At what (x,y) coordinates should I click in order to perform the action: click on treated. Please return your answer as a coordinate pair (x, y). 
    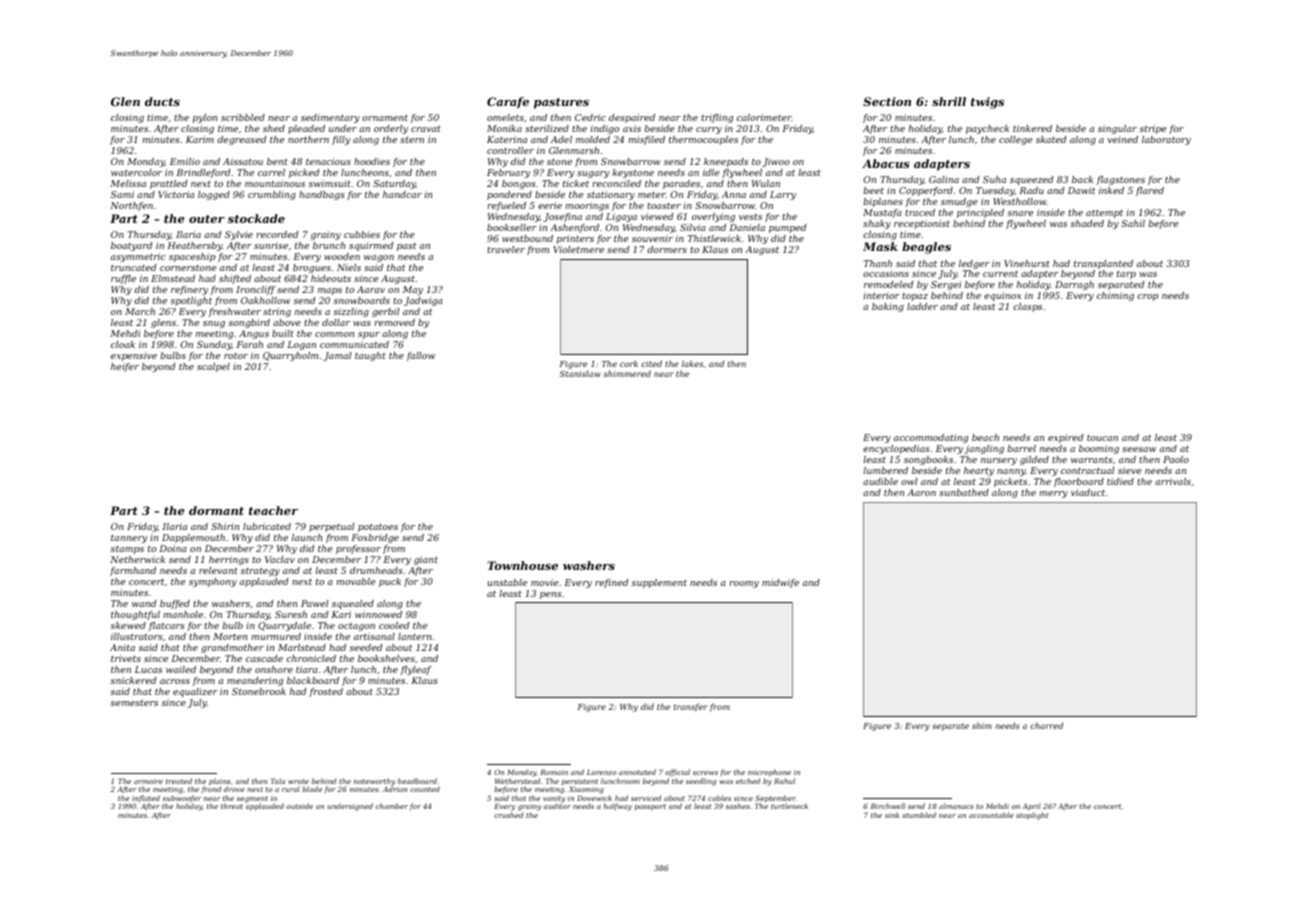
    Looking at the image, I should click on (179, 781).
